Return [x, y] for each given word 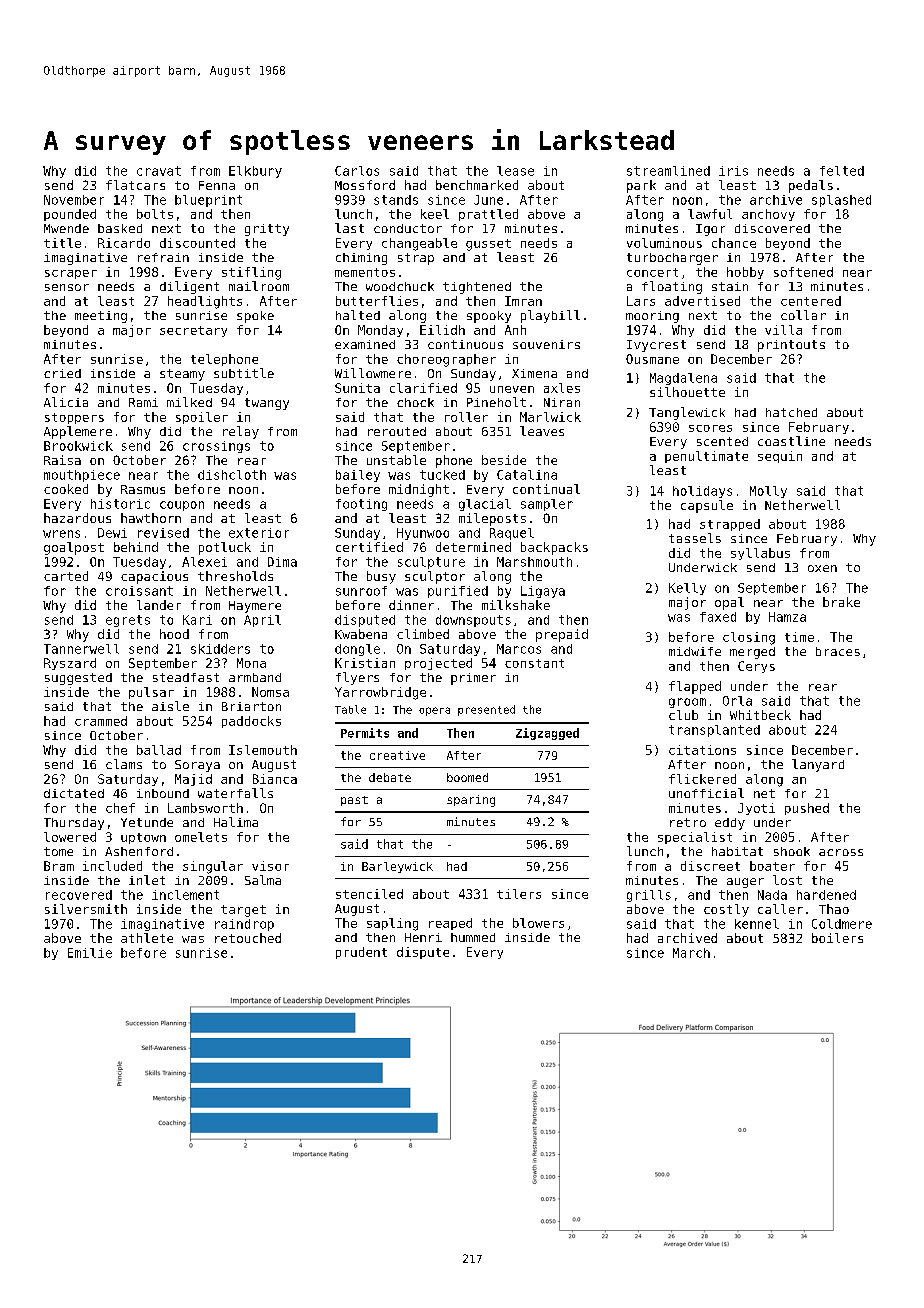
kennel [757, 924]
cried [62, 373]
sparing [471, 801]
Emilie [90, 953]
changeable [419, 244]
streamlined [668, 171]
